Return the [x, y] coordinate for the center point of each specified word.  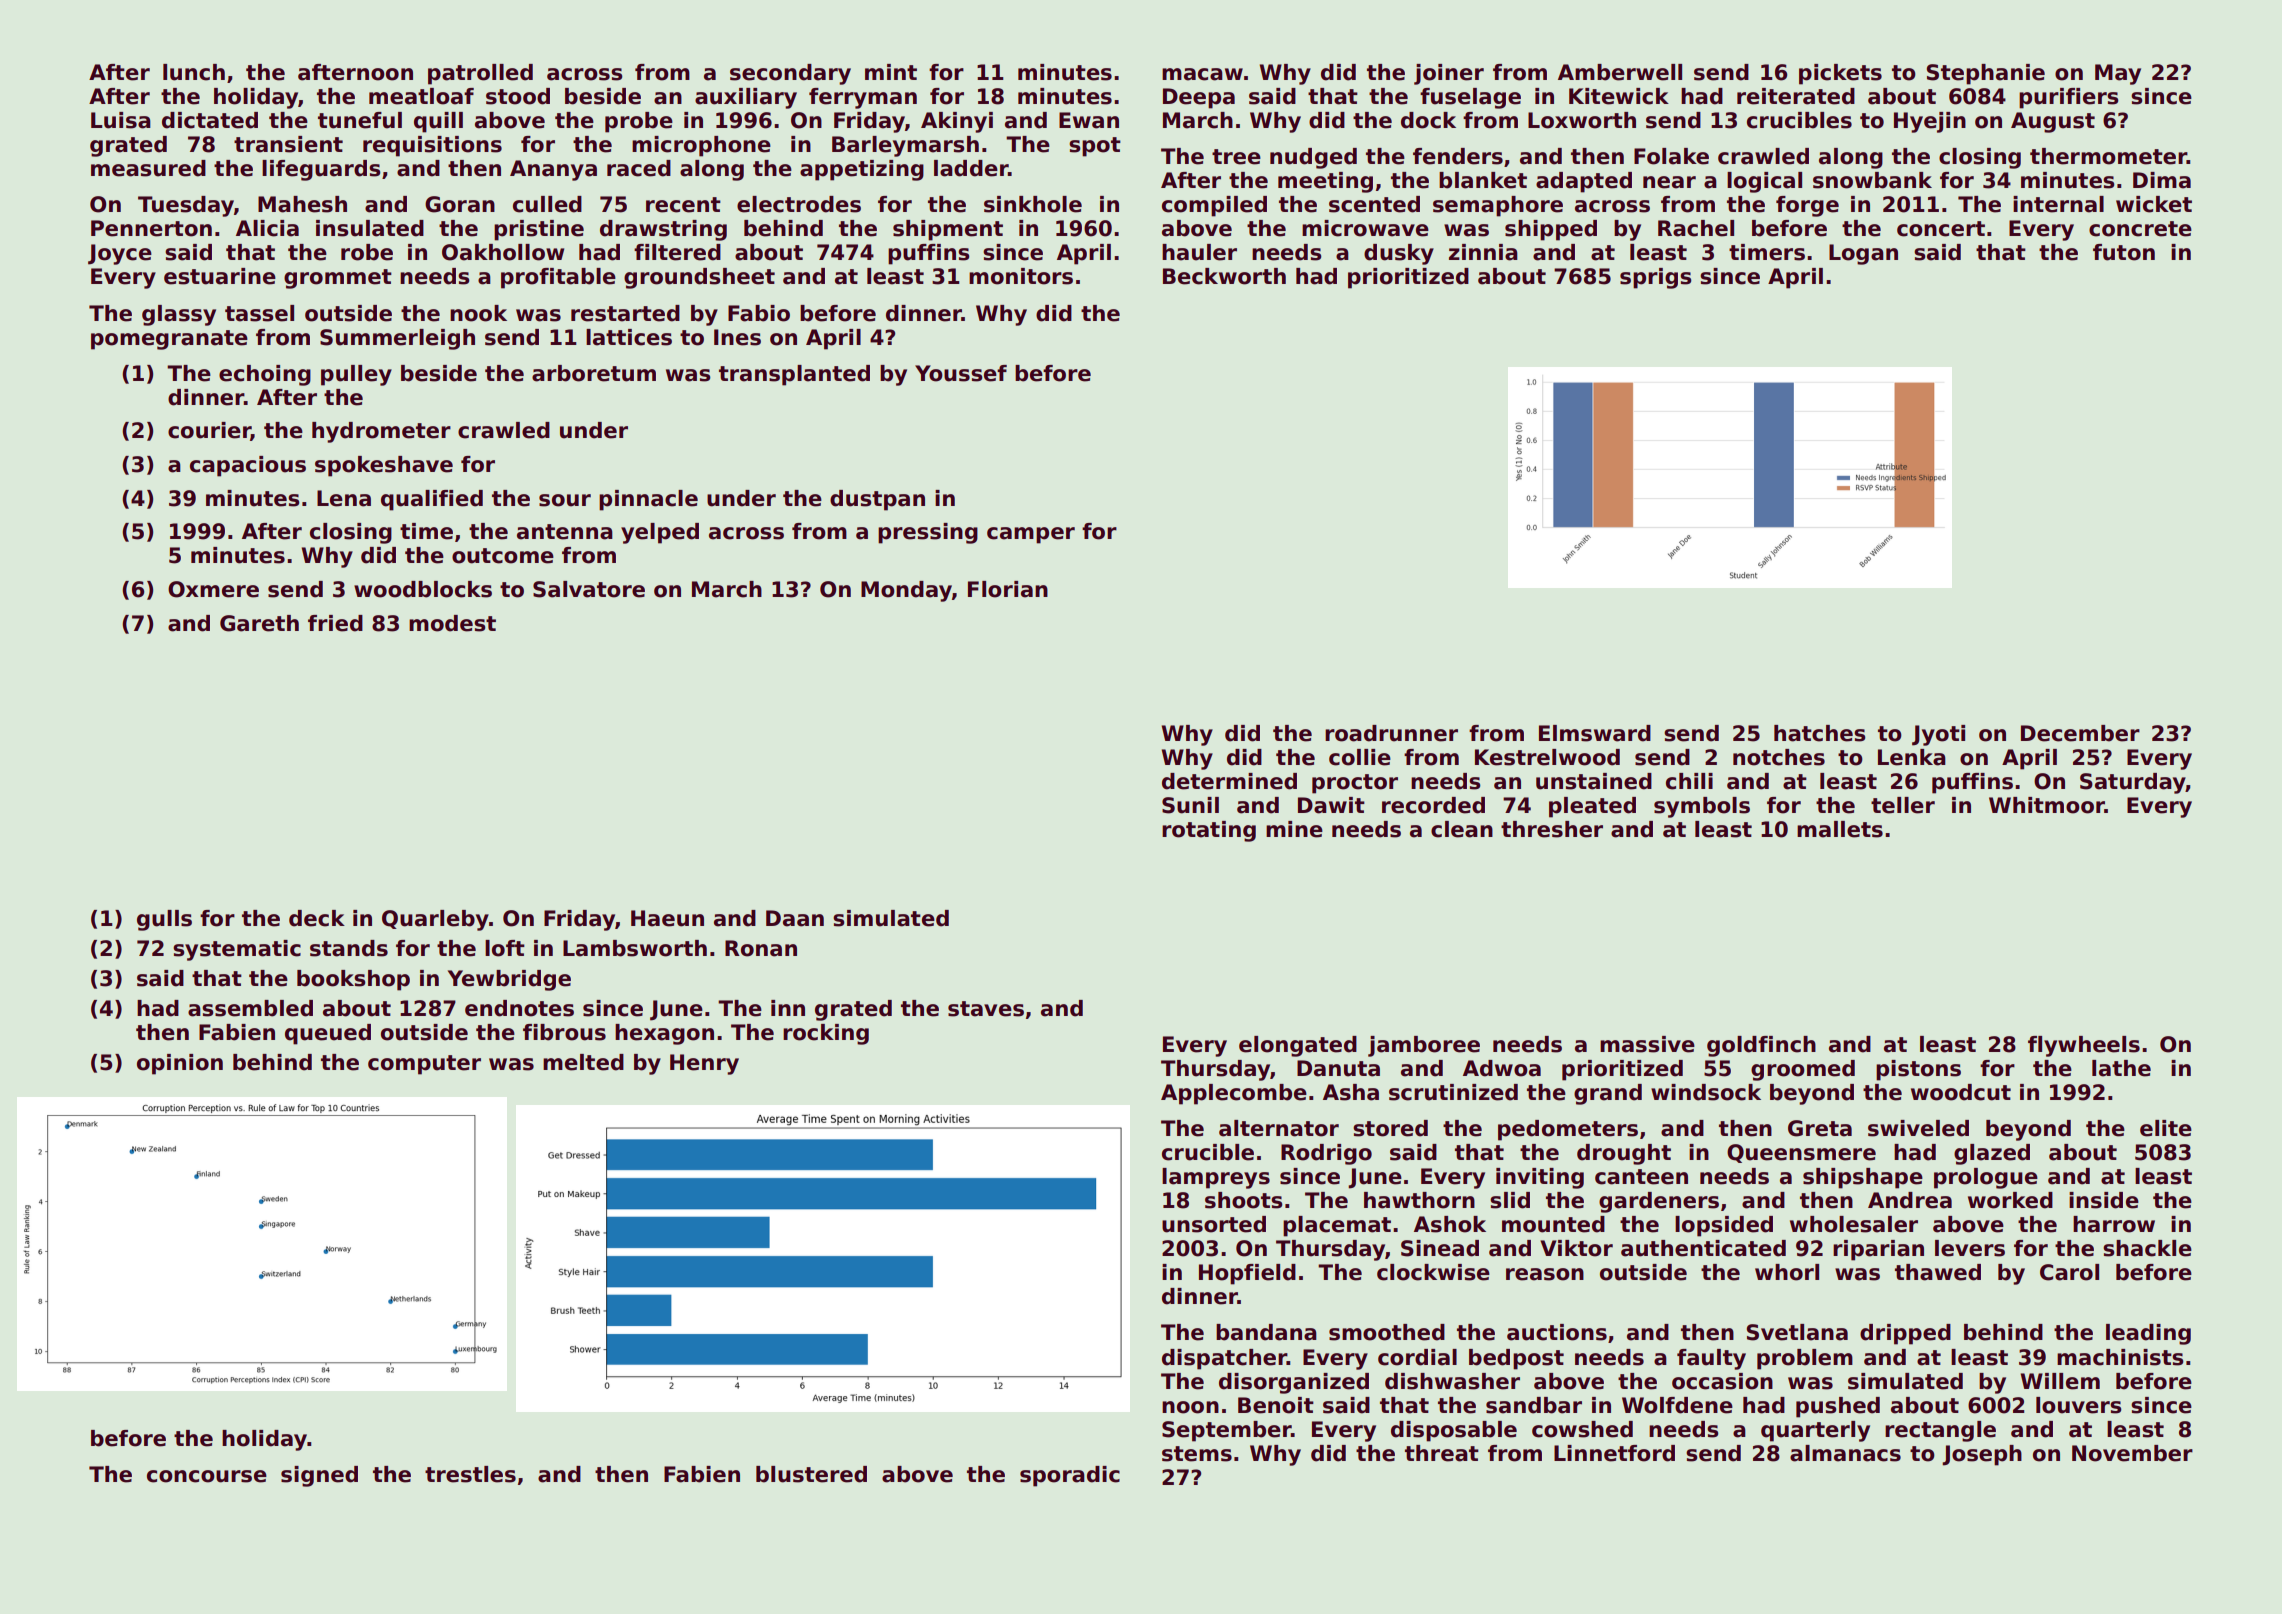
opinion [180, 1064]
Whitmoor [2047, 805]
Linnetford [1614, 1453]
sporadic [1070, 1476]
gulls [164, 920]
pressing [928, 533]
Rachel [1696, 228]
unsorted [1214, 1224]
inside [2104, 1200]
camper [1031, 535]
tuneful [360, 120]
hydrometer [381, 432]
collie [1360, 757]
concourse [207, 1476]
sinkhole [1033, 204]
